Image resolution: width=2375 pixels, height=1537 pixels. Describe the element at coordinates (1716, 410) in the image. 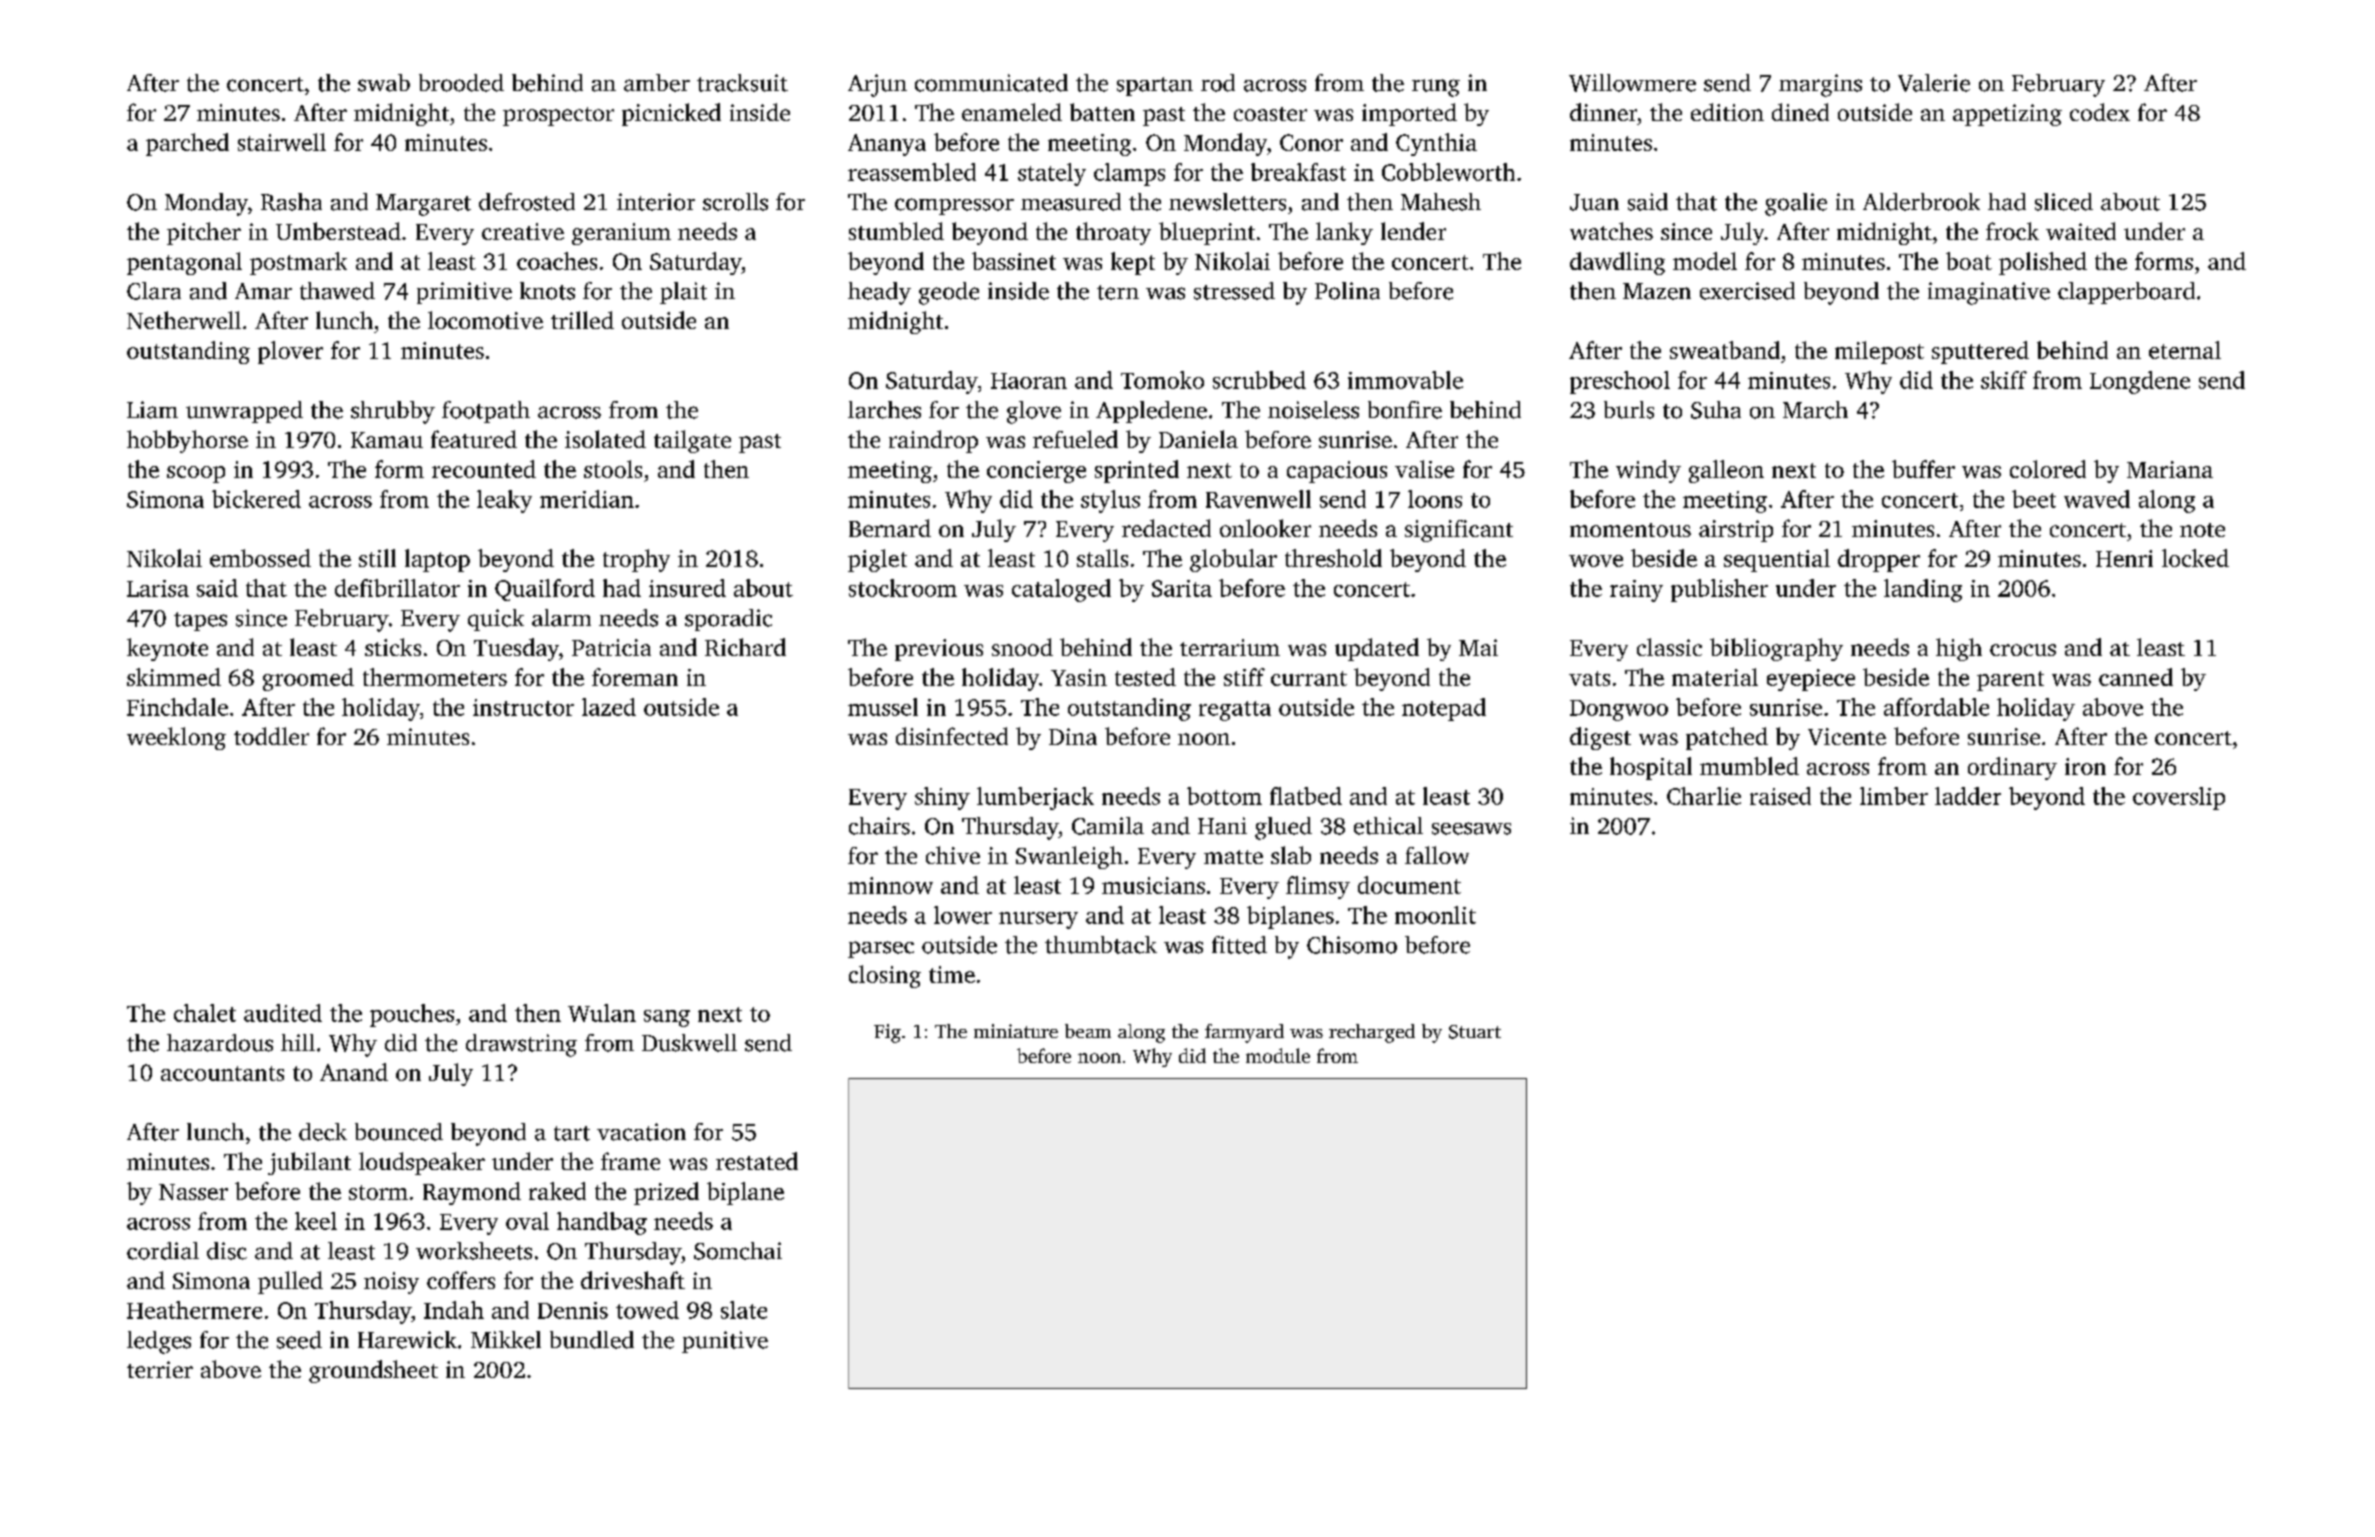

I see `Suha` at that location.
